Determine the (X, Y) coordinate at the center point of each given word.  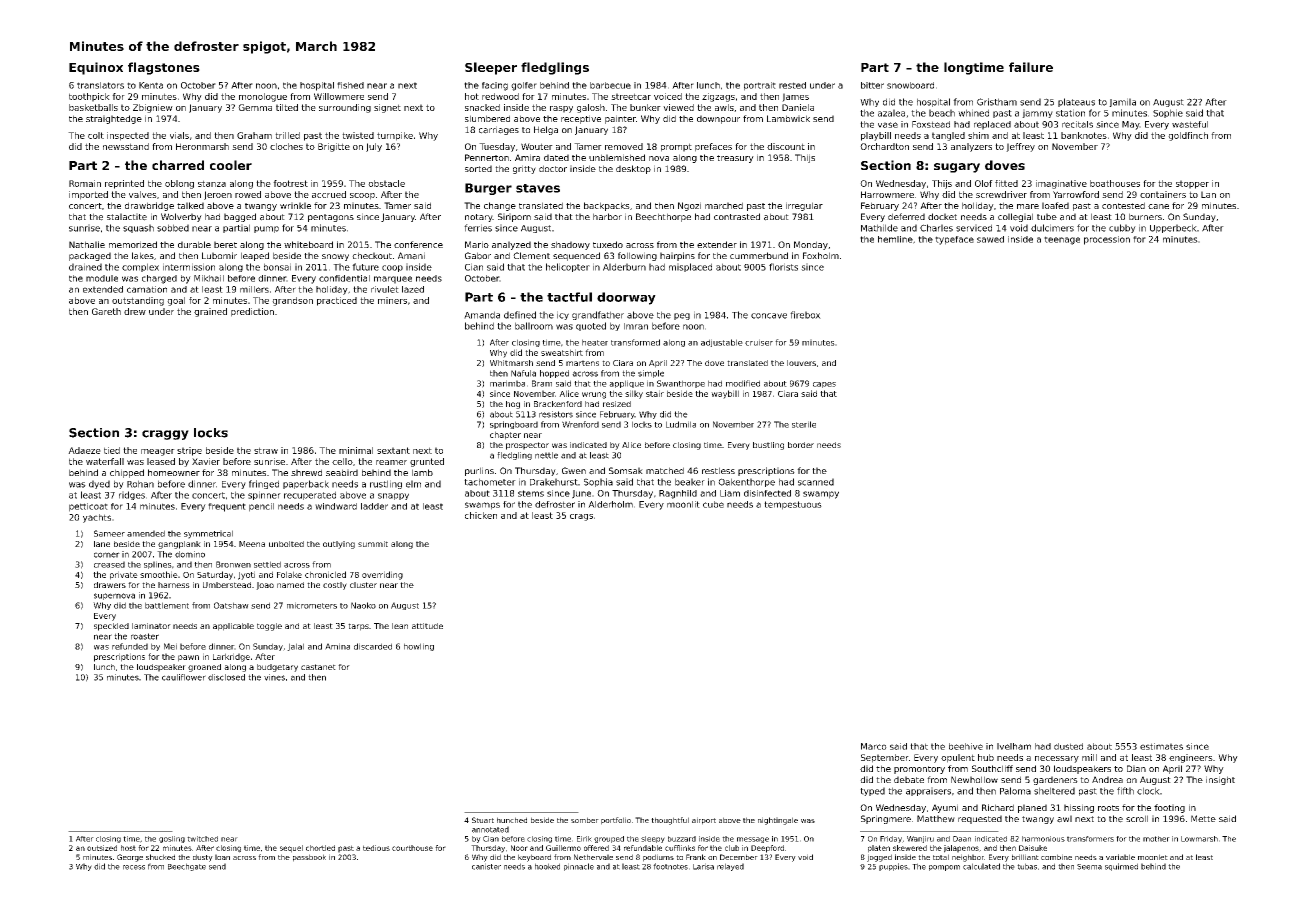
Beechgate (187, 867)
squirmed (1121, 867)
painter (620, 119)
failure (1031, 67)
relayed (730, 867)
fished (350, 85)
